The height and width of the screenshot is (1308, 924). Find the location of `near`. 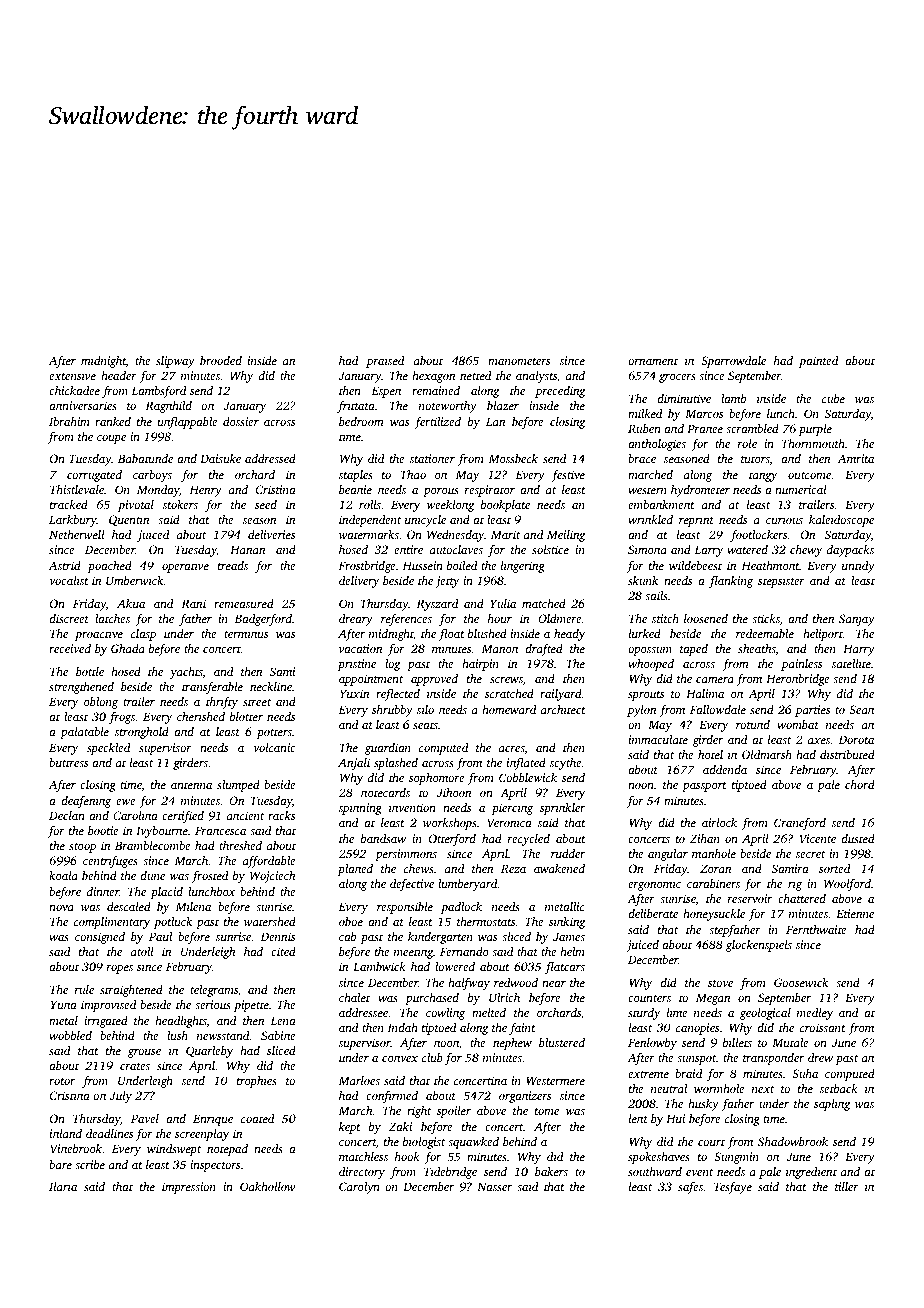

near is located at coordinates (554, 984).
